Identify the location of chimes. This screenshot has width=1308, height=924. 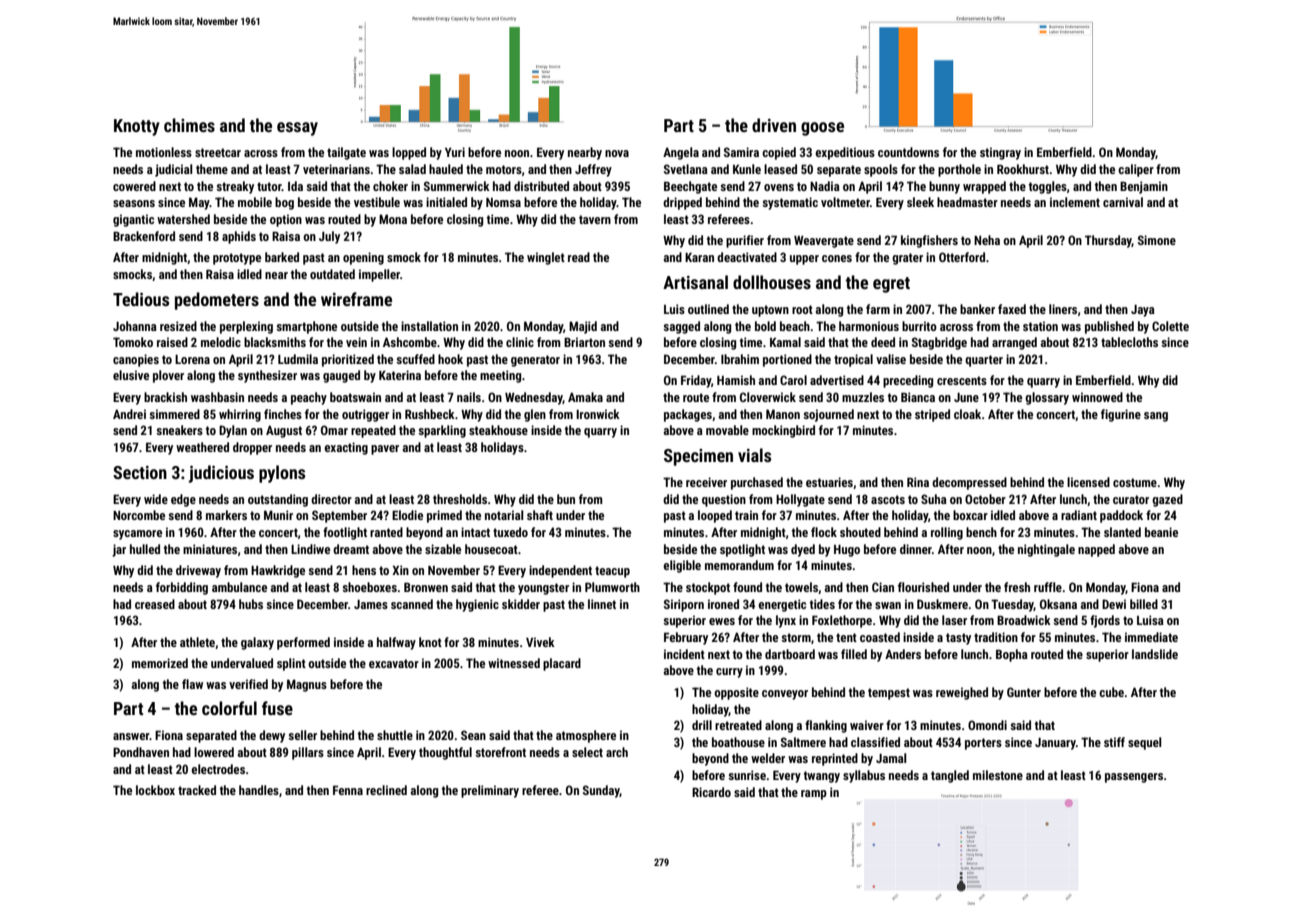
(189, 125).
